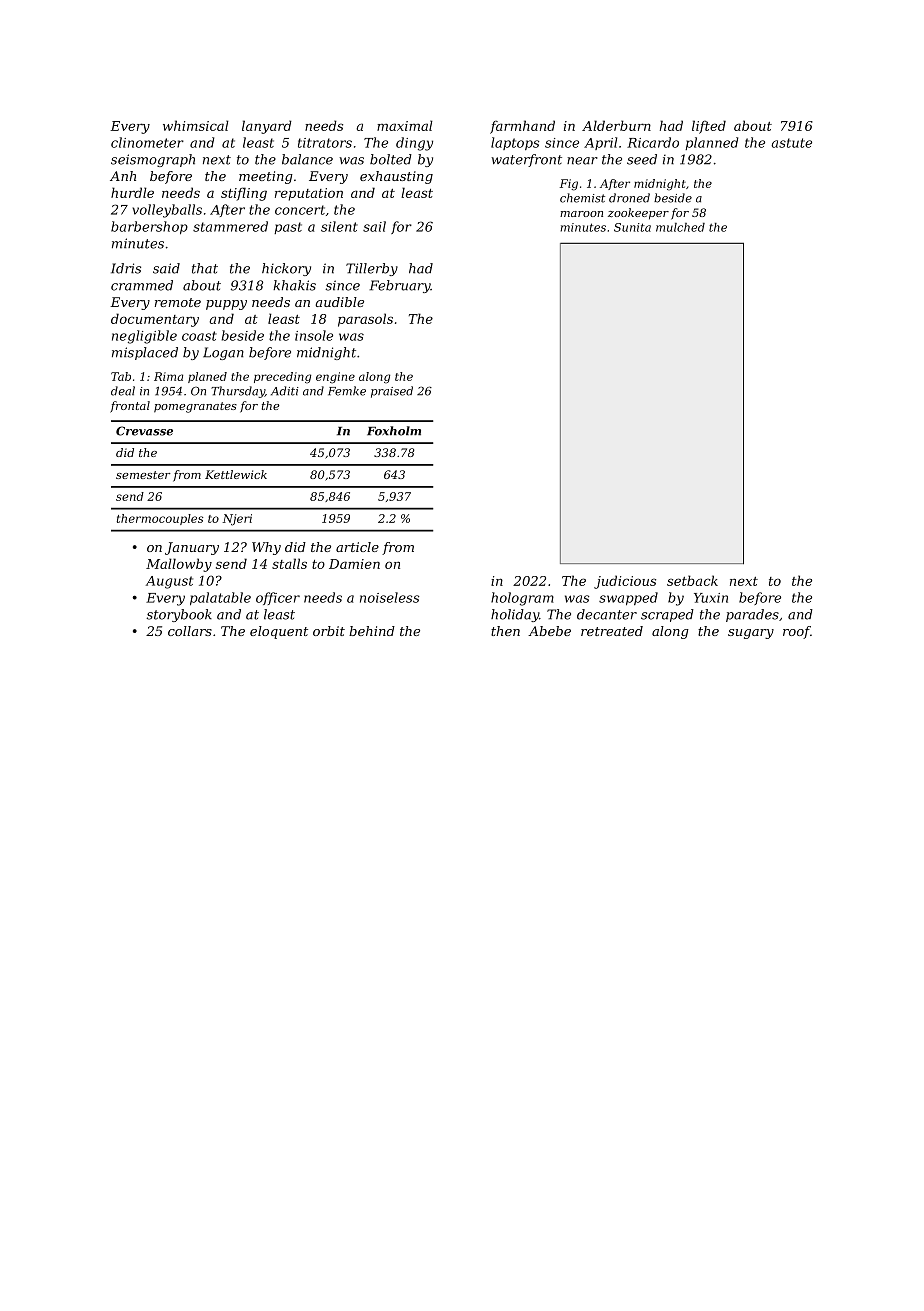 Image resolution: width=924 pixels, height=1311 pixels. What do you see at coordinates (751, 634) in the screenshot?
I see `sugary` at bounding box center [751, 634].
